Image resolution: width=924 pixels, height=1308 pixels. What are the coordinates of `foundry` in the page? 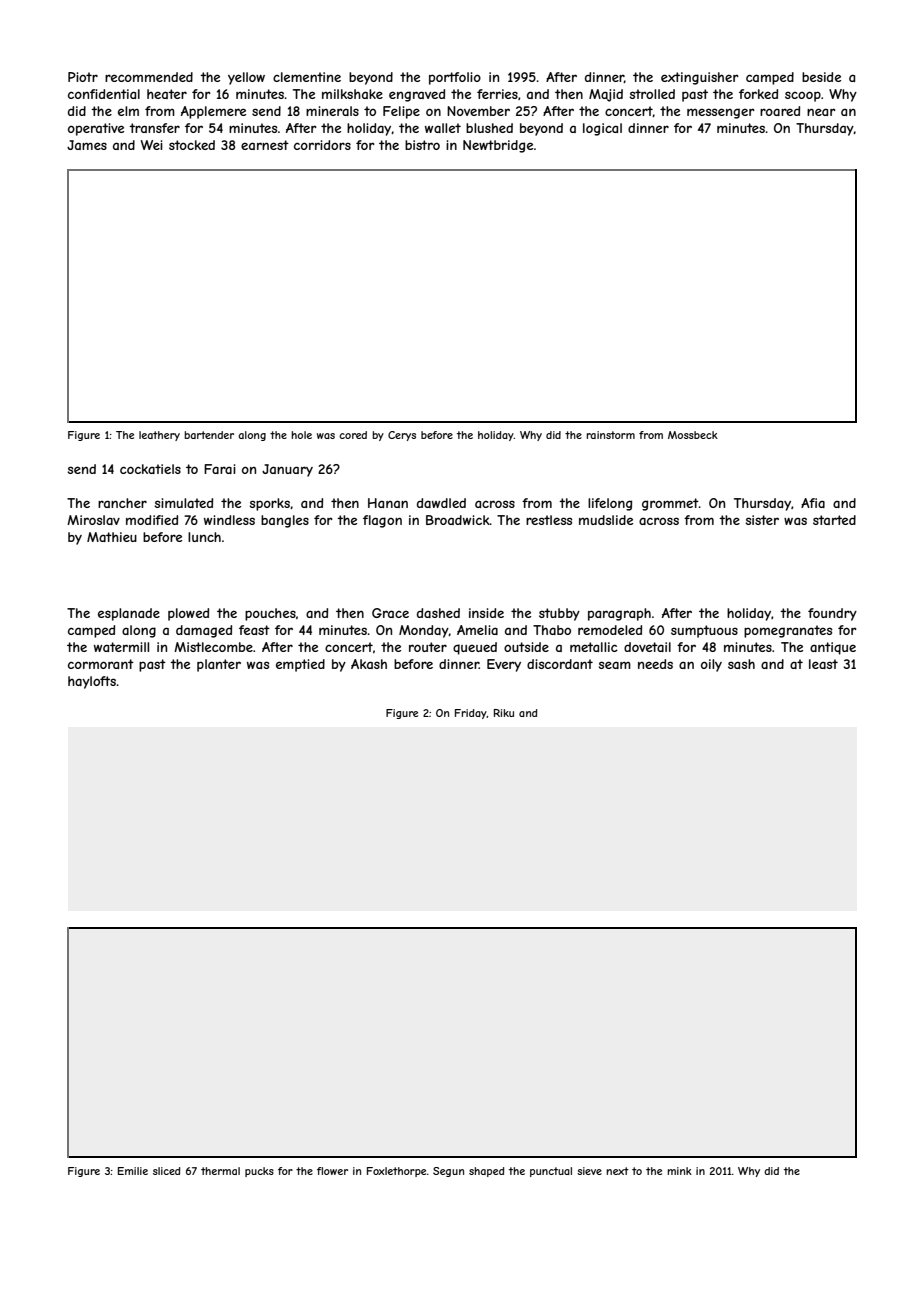 It's located at (832, 614).
